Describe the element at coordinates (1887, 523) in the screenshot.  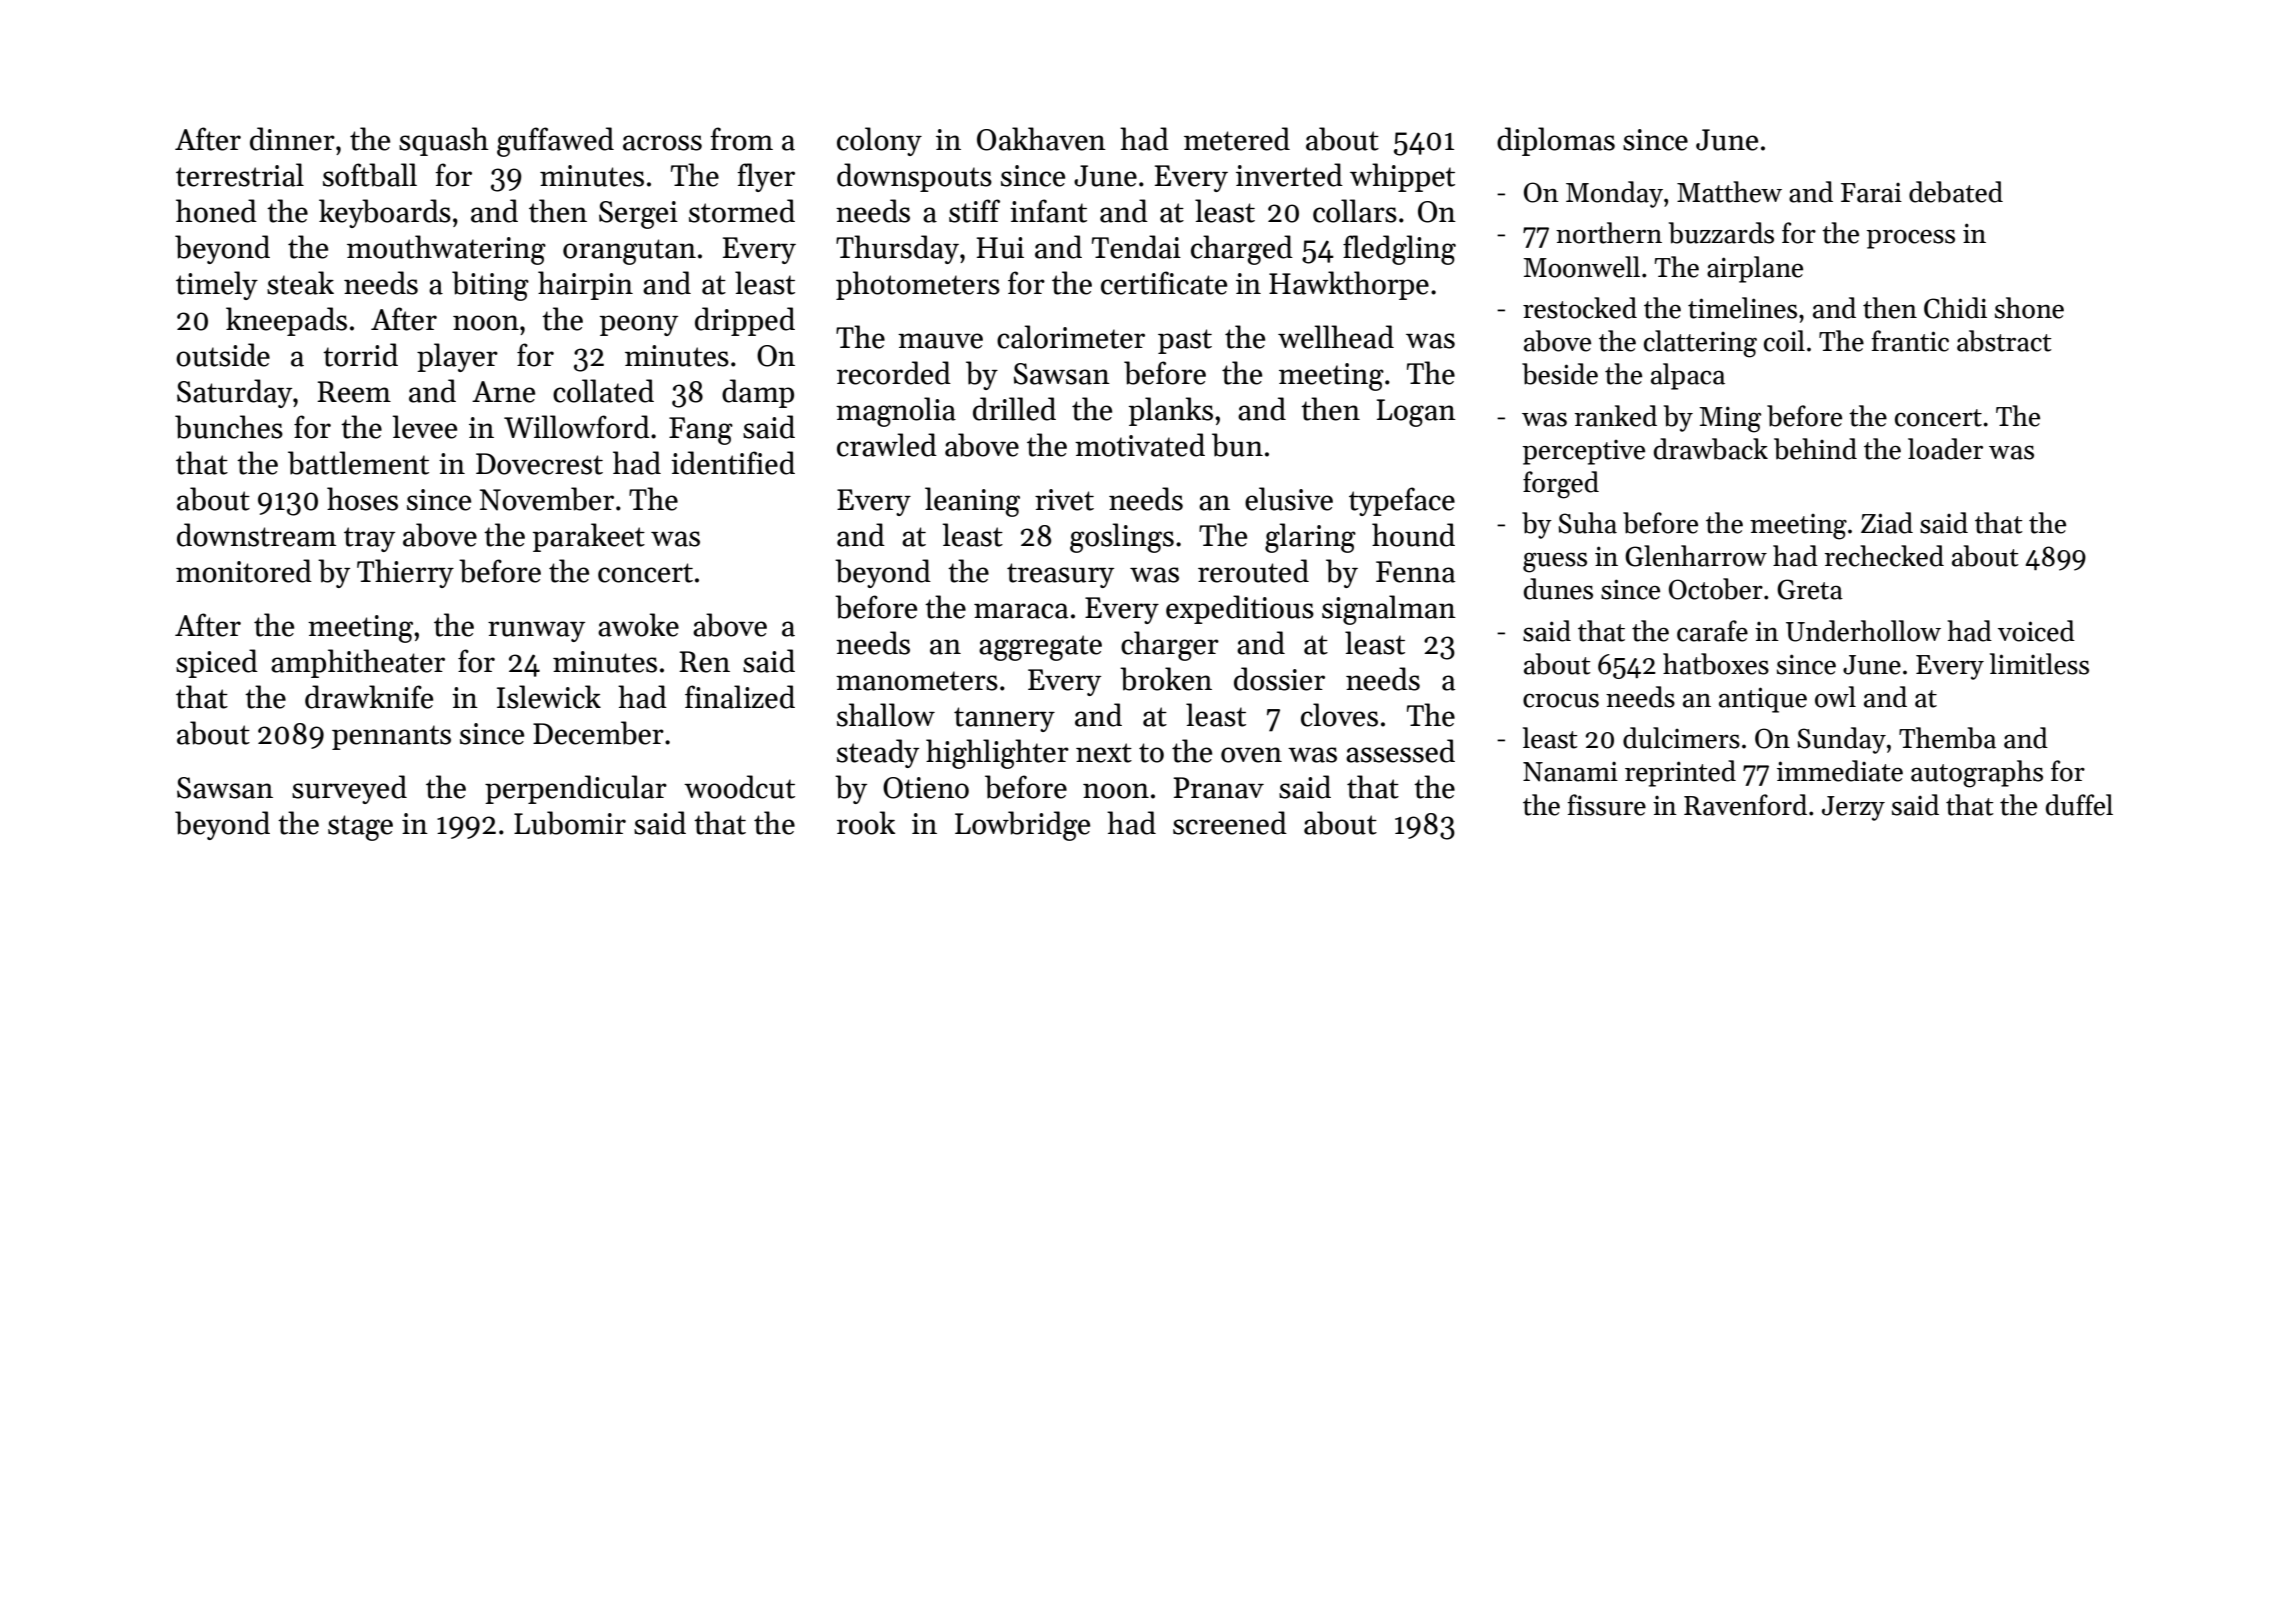
I see `Ziad` at that location.
